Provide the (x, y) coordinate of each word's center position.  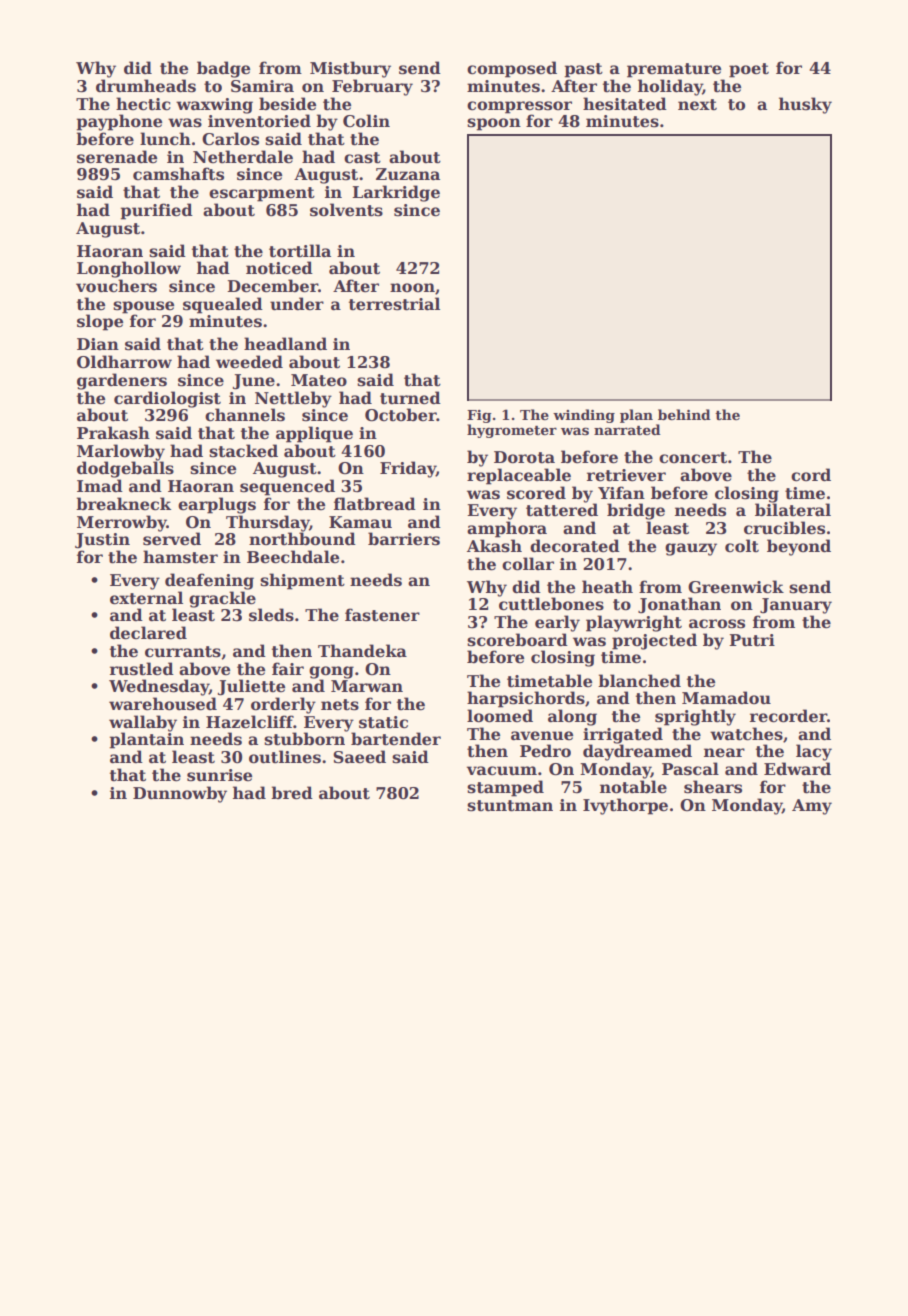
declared (148, 633)
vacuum (502, 771)
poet (749, 70)
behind (684, 414)
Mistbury (350, 69)
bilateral (793, 510)
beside (287, 104)
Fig (479, 416)
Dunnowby (180, 794)
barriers (404, 539)
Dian (98, 344)
